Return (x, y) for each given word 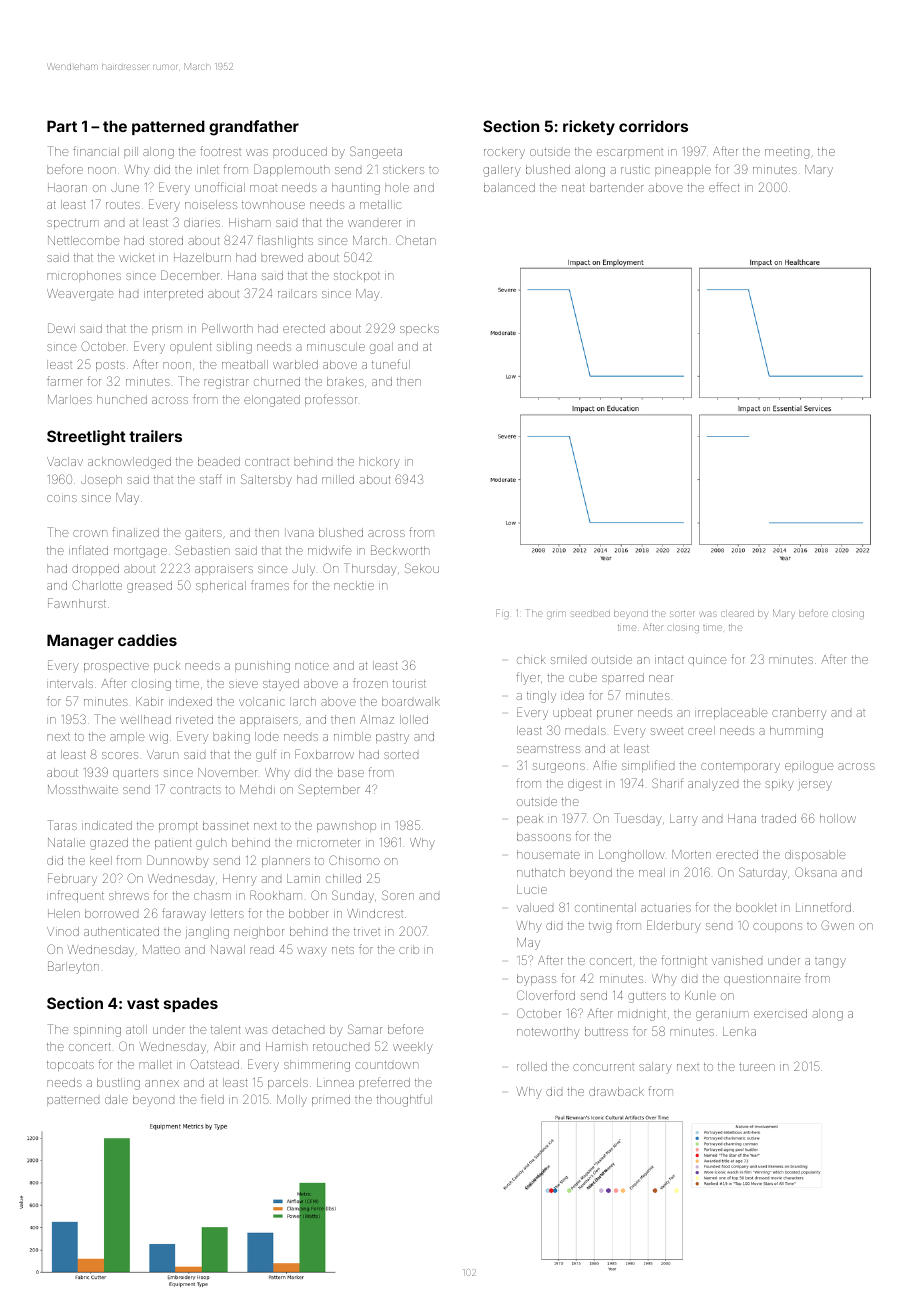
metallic (380, 204)
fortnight (684, 961)
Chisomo (354, 860)
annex (162, 1083)
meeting (787, 154)
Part (62, 126)
